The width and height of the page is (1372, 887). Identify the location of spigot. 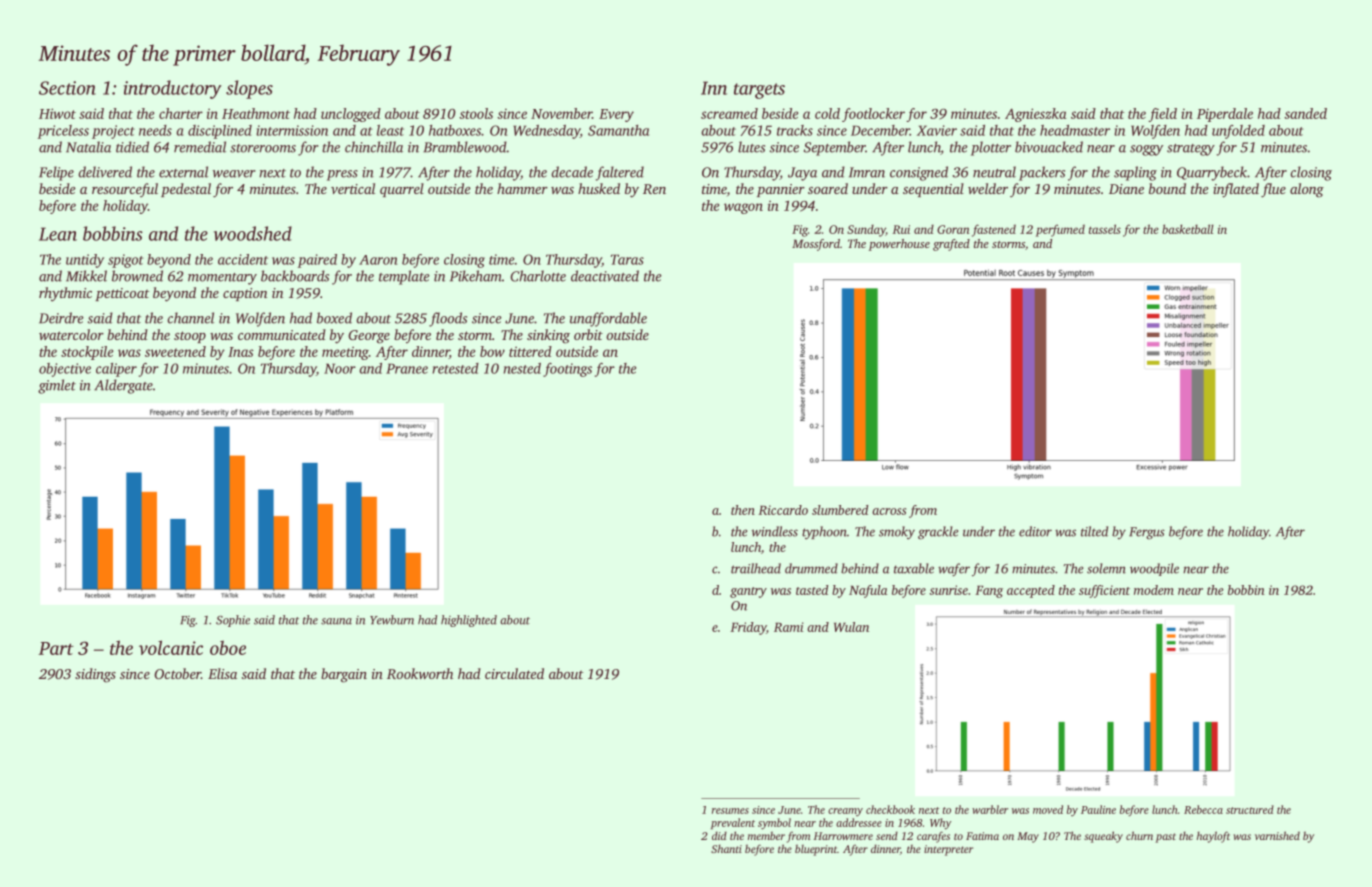
(125, 261).
